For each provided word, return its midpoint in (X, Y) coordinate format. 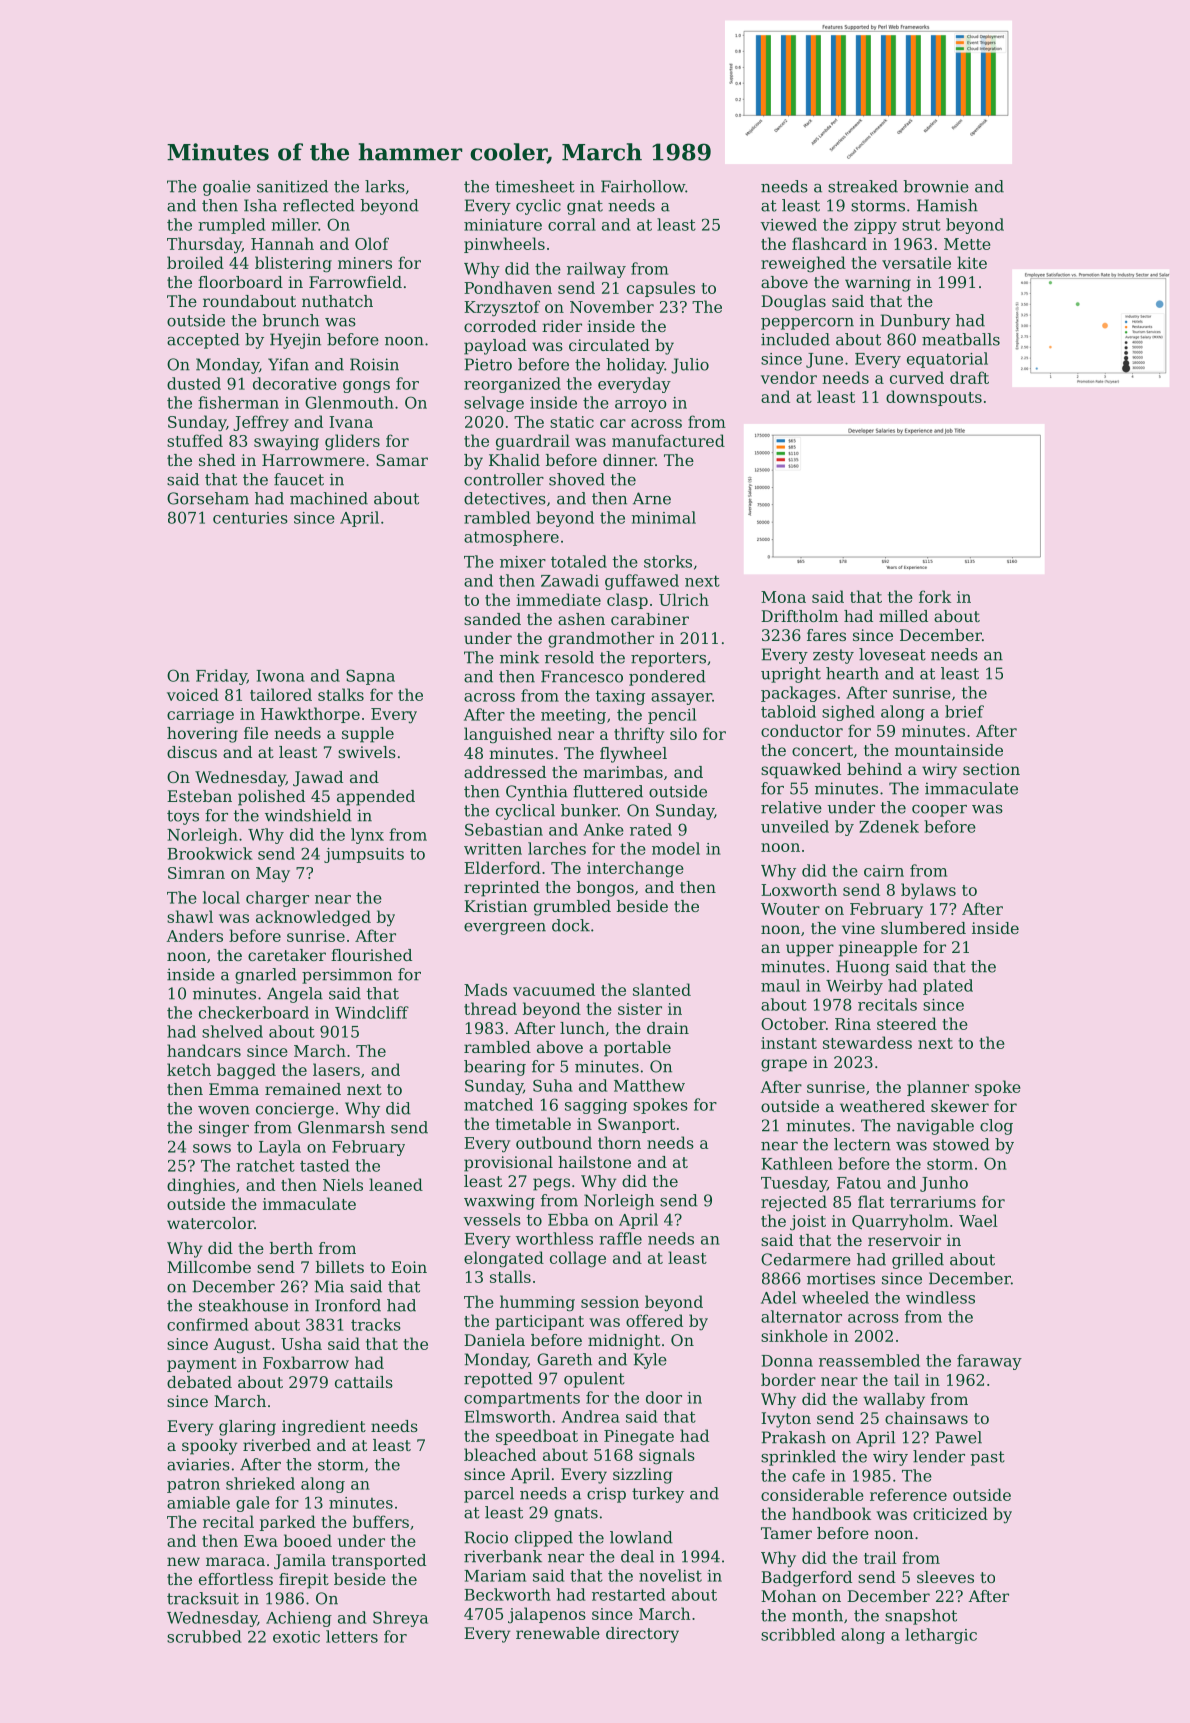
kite (972, 262)
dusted (194, 383)
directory (642, 1635)
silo (683, 733)
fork (935, 596)
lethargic (941, 1636)
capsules (661, 289)
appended (376, 798)
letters (352, 1636)
